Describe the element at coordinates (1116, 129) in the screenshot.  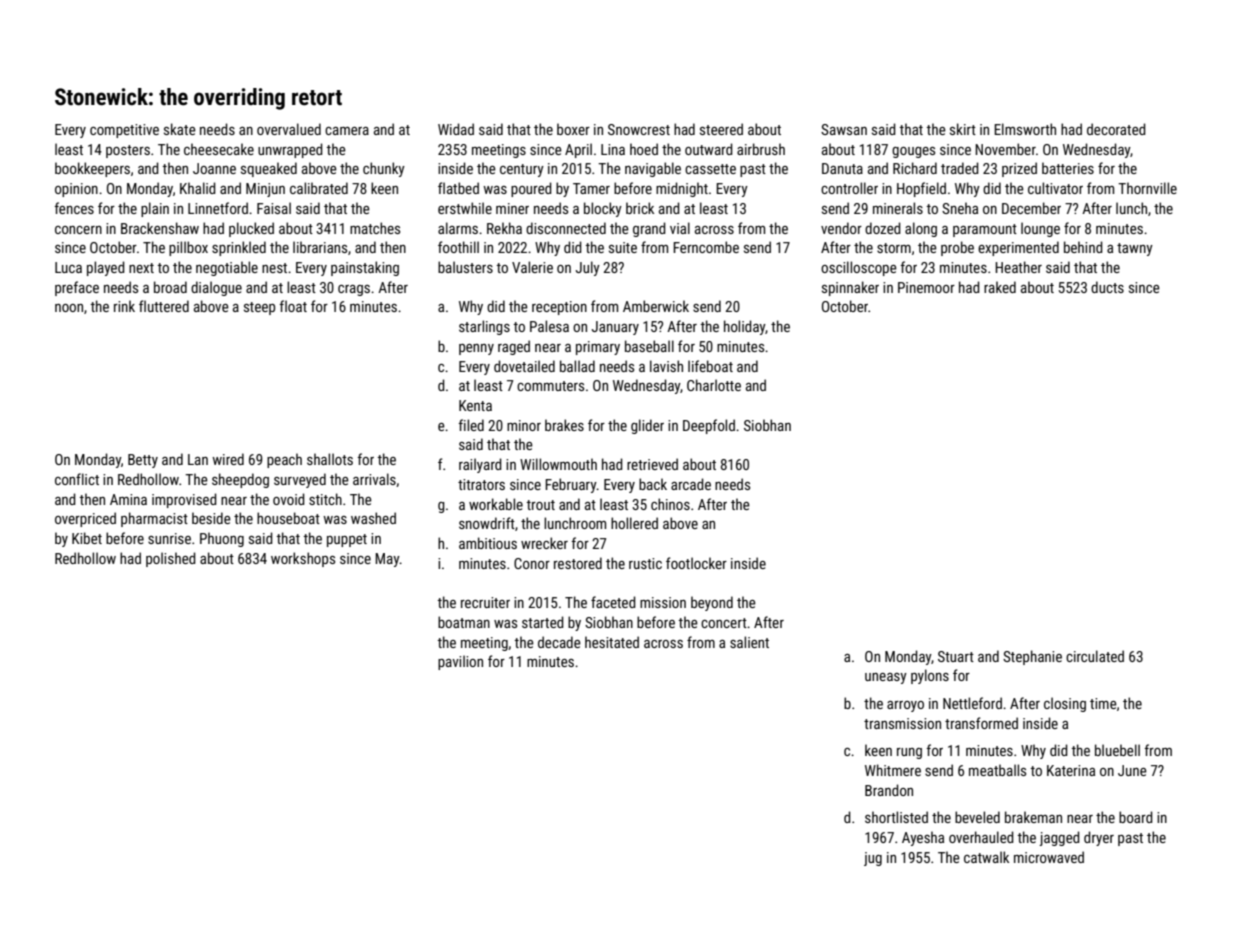
I see `decorated` at that location.
